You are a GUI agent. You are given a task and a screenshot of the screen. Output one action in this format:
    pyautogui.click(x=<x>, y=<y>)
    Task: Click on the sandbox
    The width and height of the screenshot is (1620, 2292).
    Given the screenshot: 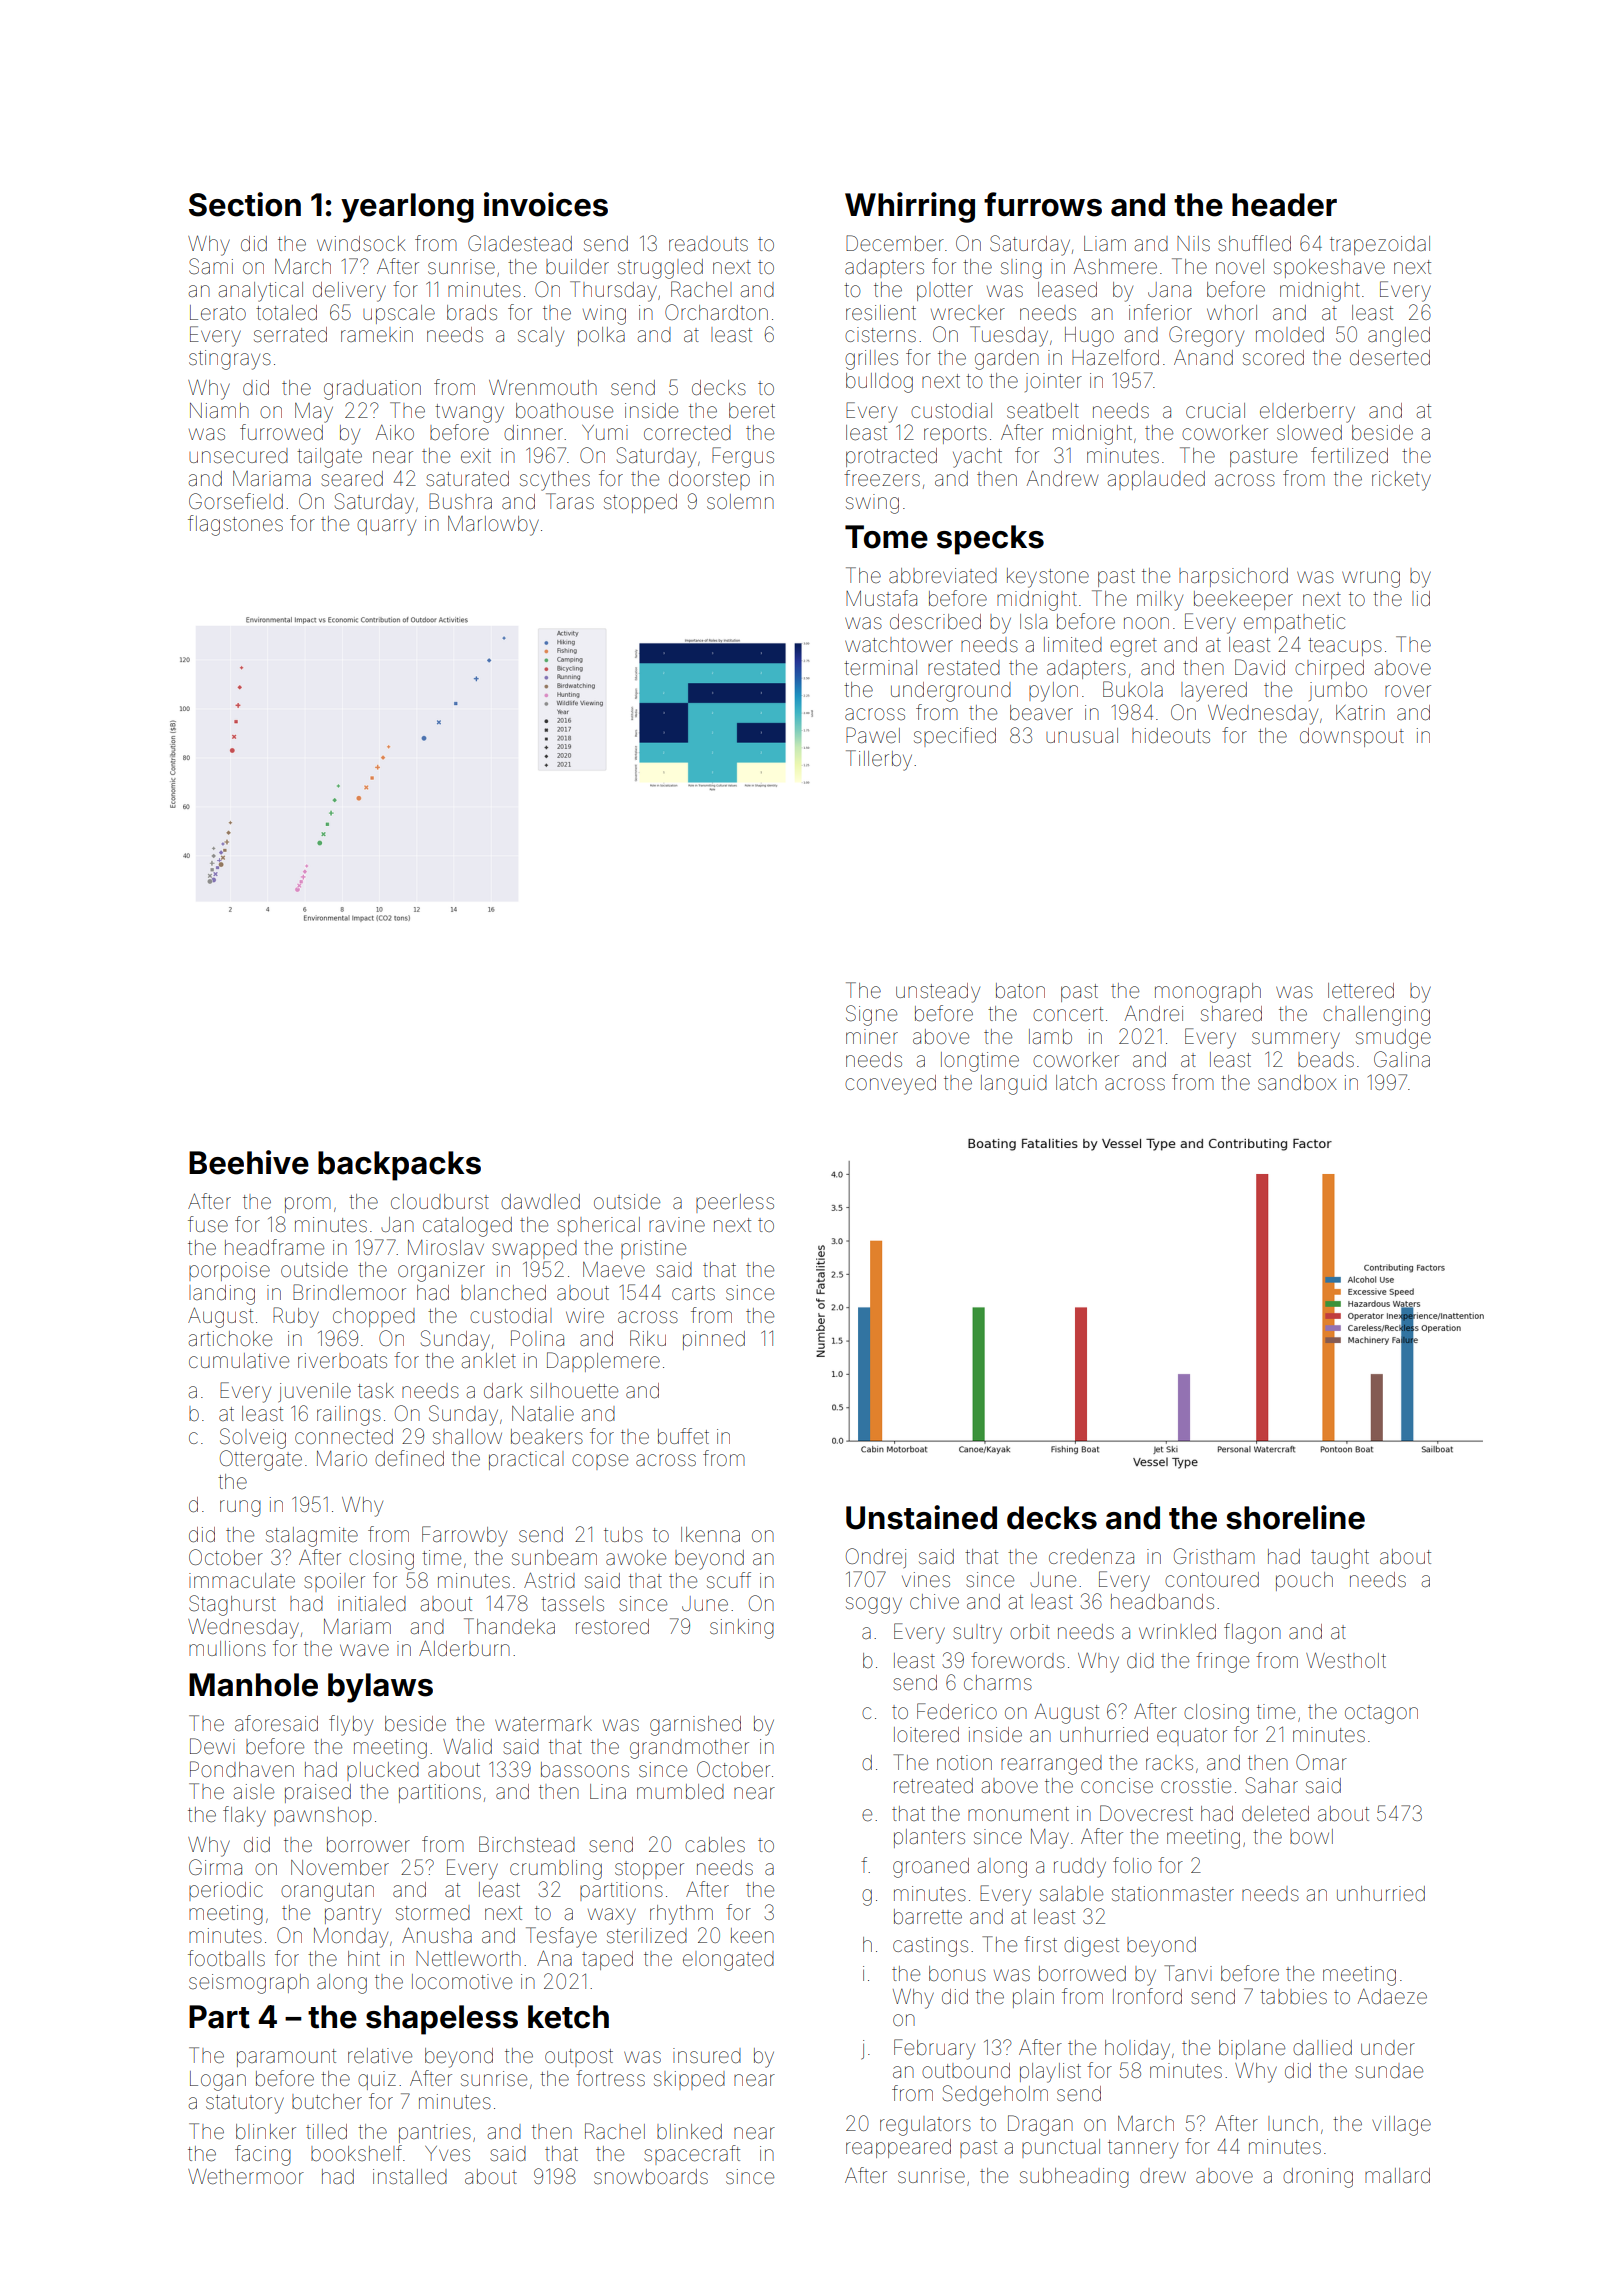 What is the action you would take?
    pyautogui.click(x=1297, y=1082)
